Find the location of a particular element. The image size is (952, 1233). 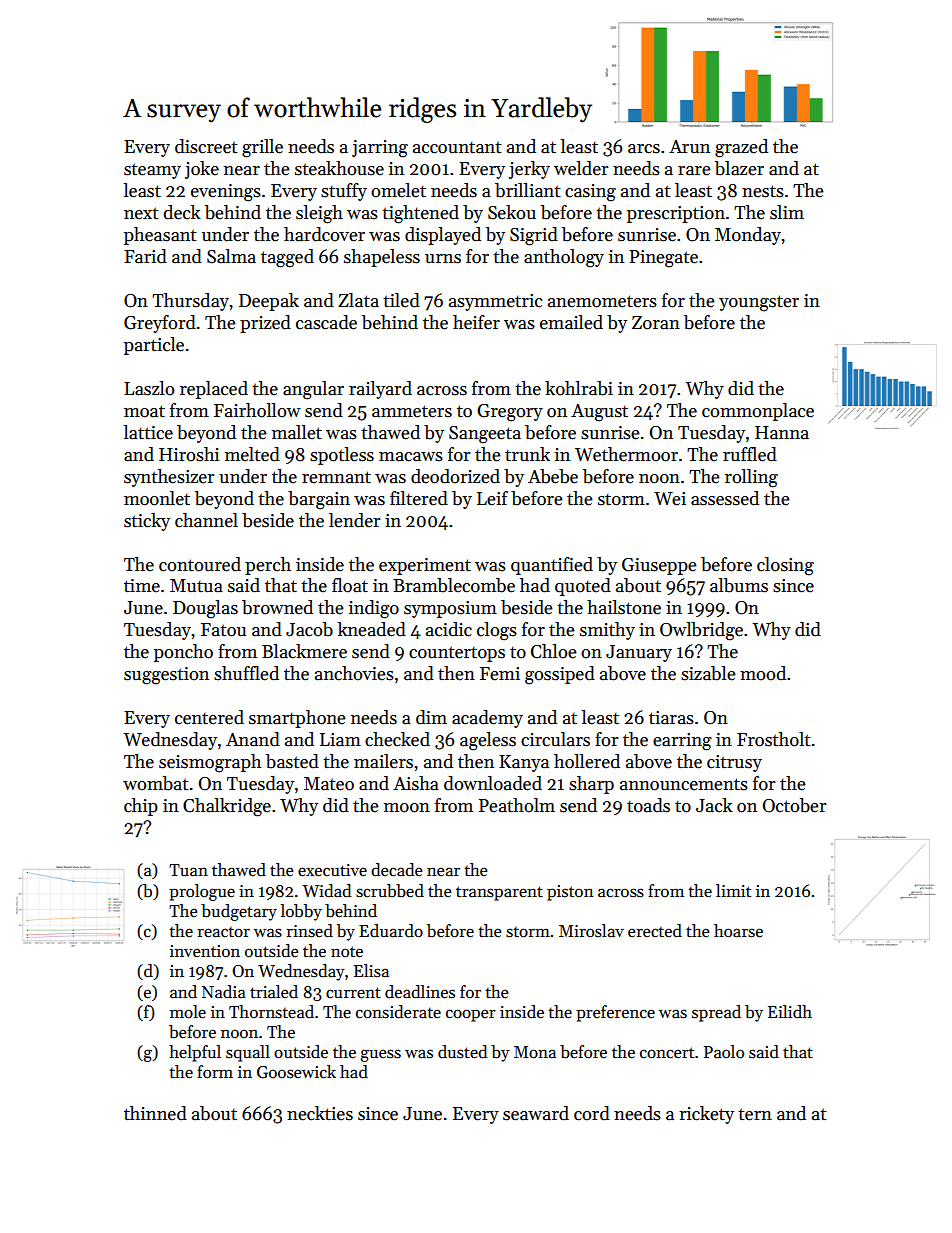

discreet is located at coordinates (206, 146).
